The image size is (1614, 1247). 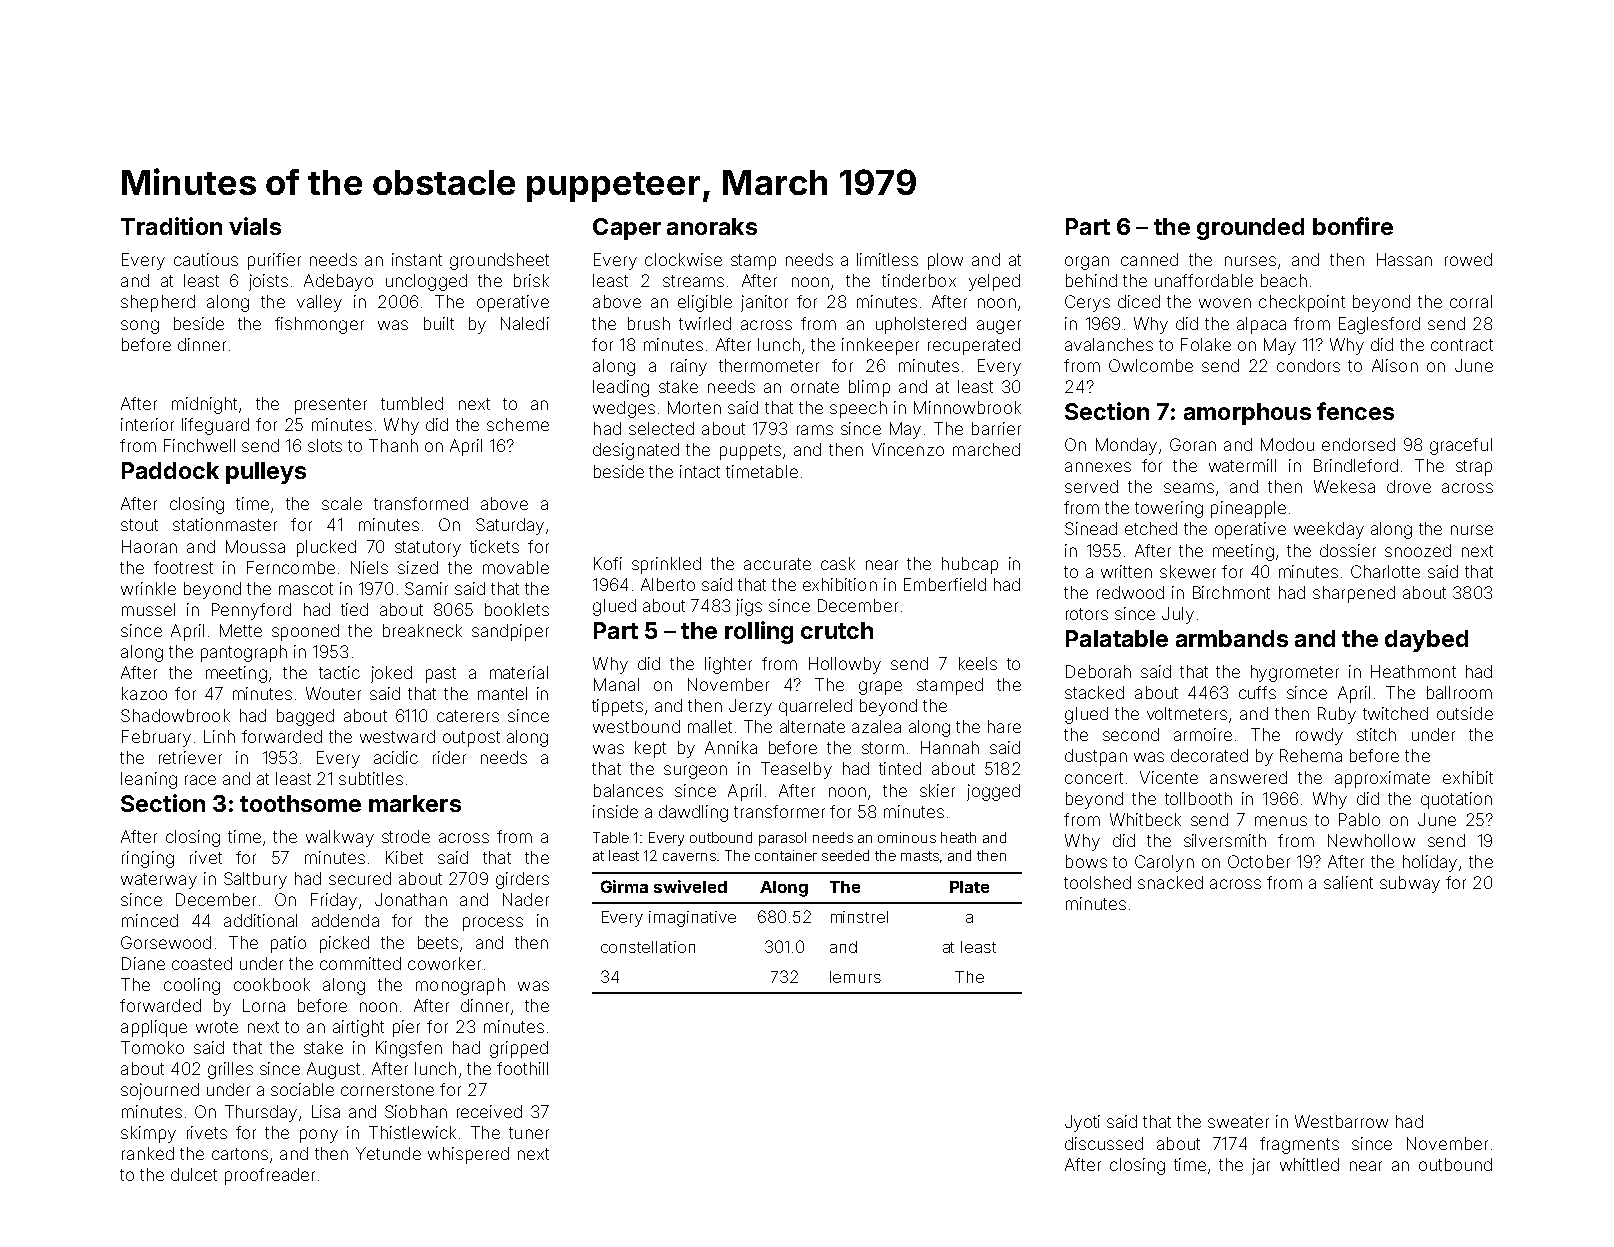 What do you see at coordinates (636, 451) in the image?
I see `designated` at bounding box center [636, 451].
